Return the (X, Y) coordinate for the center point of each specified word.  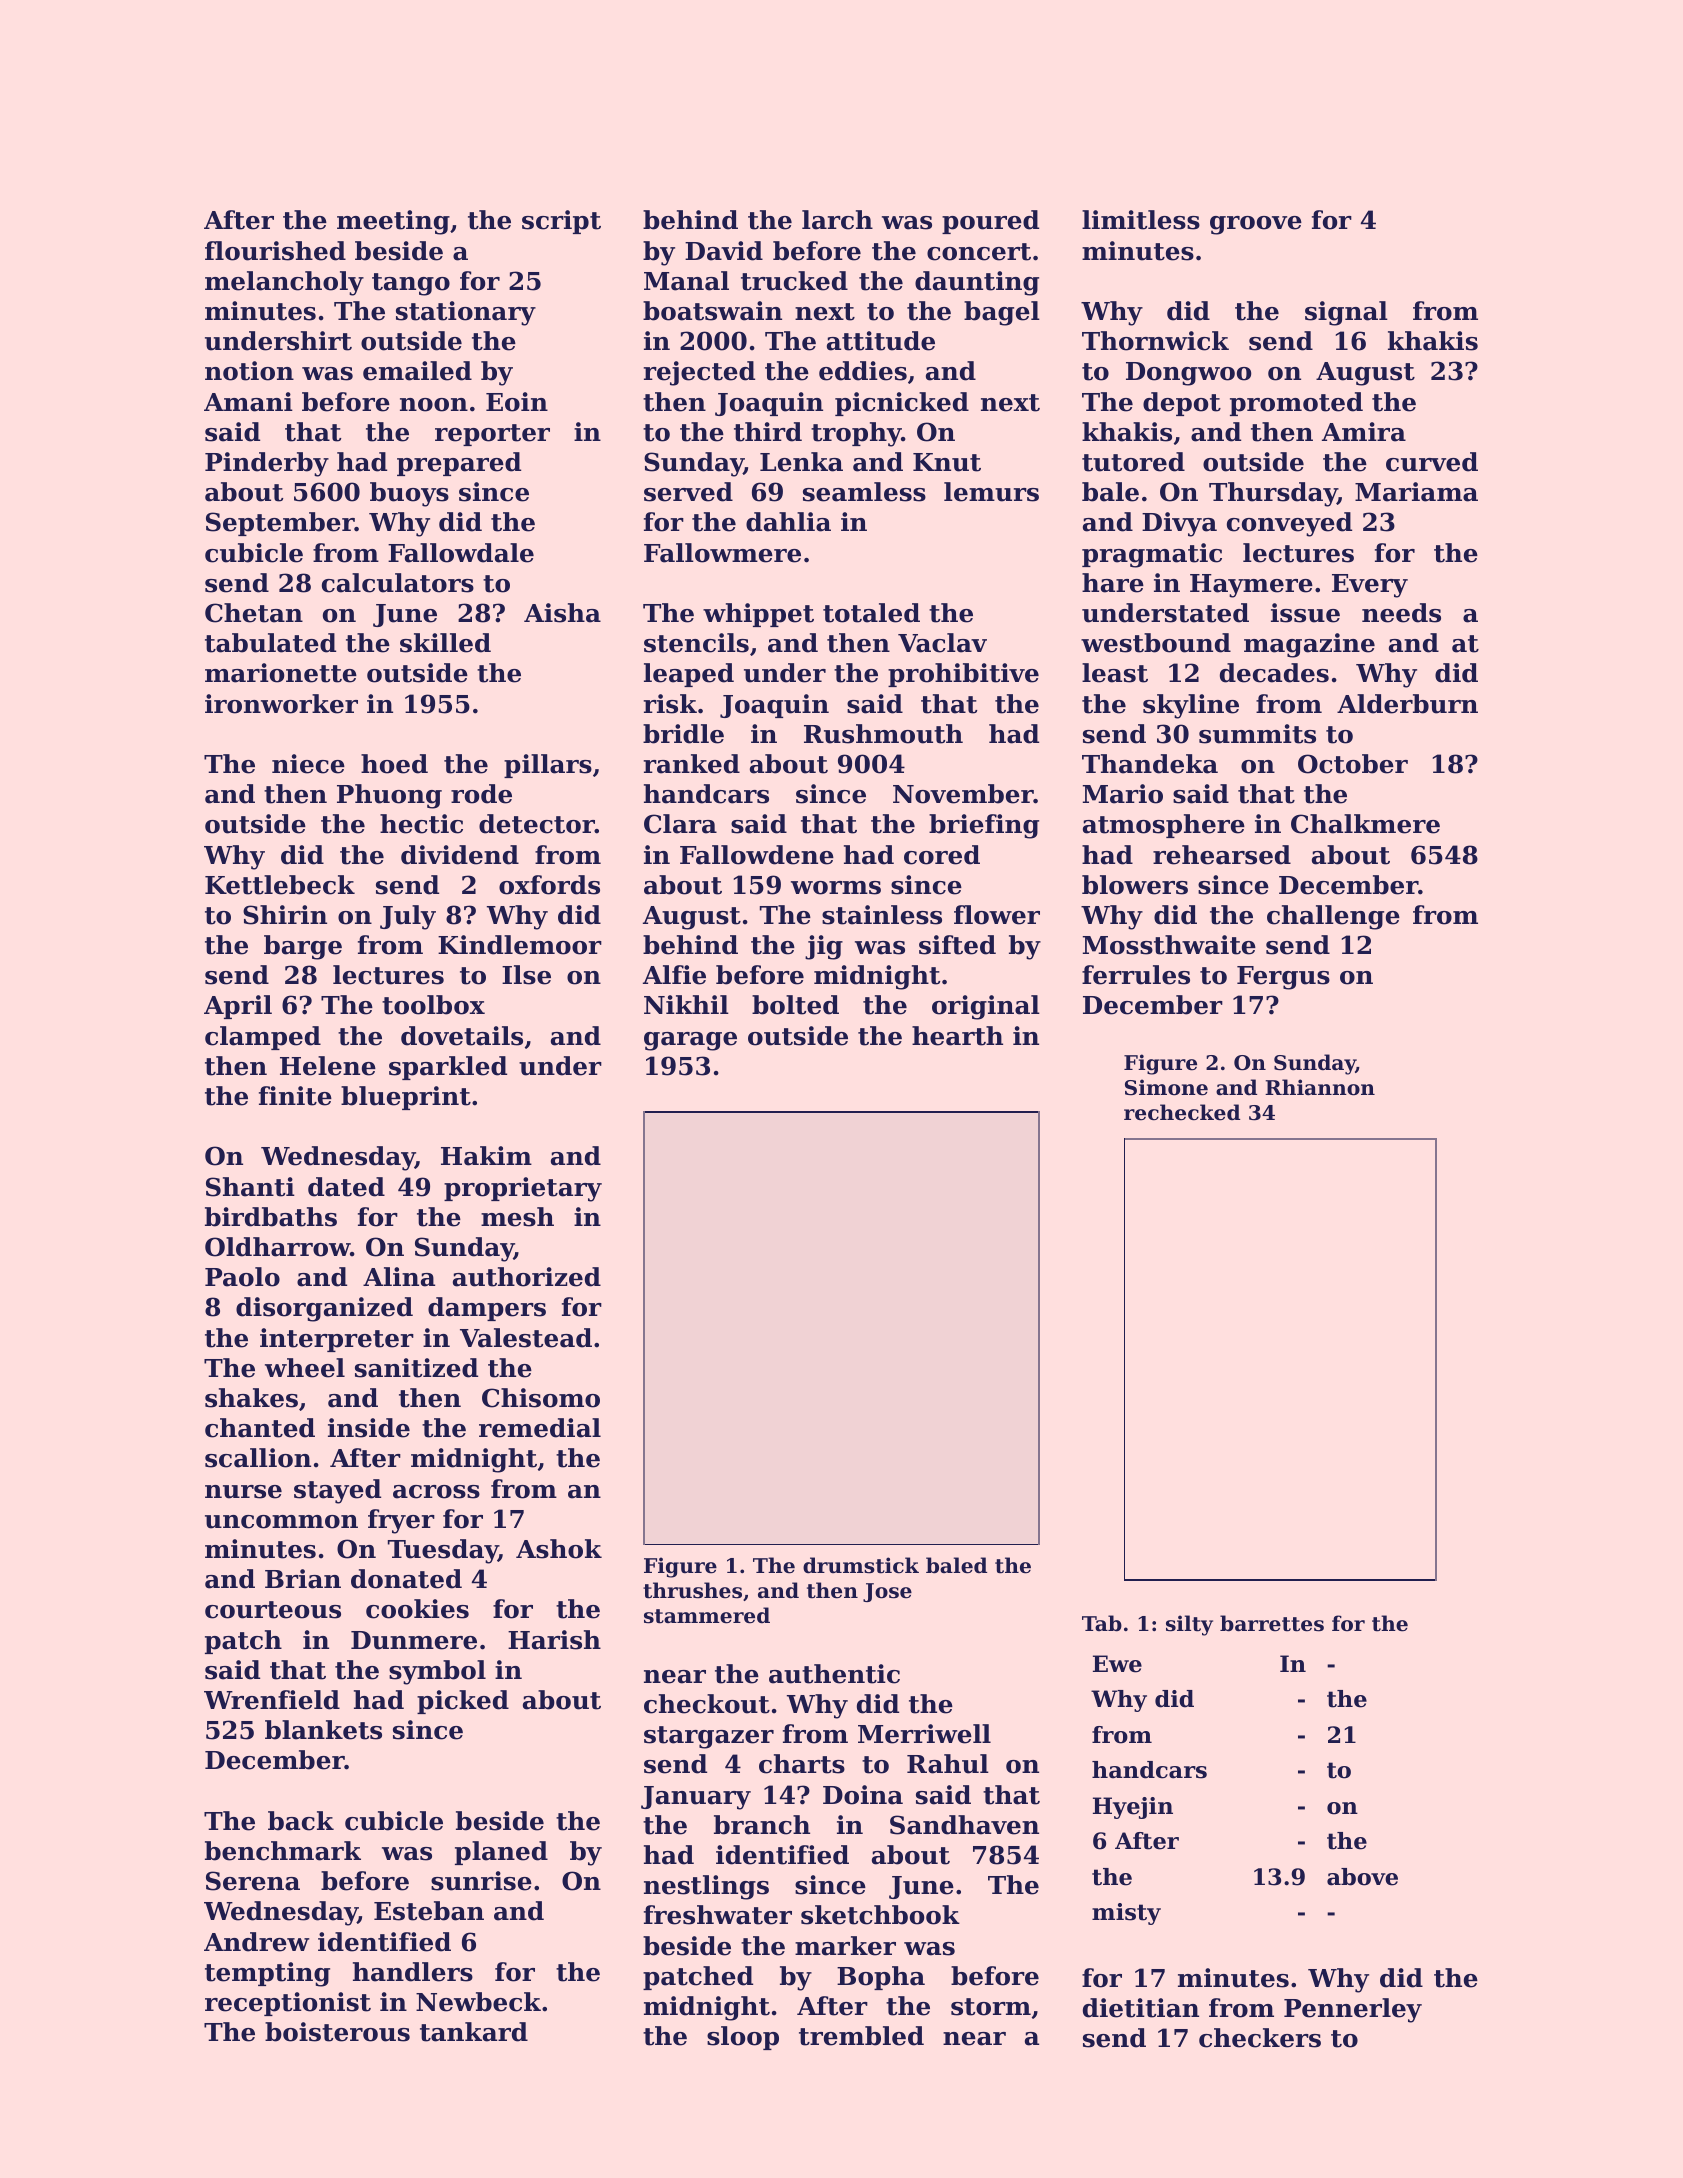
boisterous (337, 2032)
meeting (393, 222)
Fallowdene (757, 855)
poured (990, 222)
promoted (1296, 404)
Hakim (486, 1156)
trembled (861, 2036)
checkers (1260, 2038)
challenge (1333, 917)
